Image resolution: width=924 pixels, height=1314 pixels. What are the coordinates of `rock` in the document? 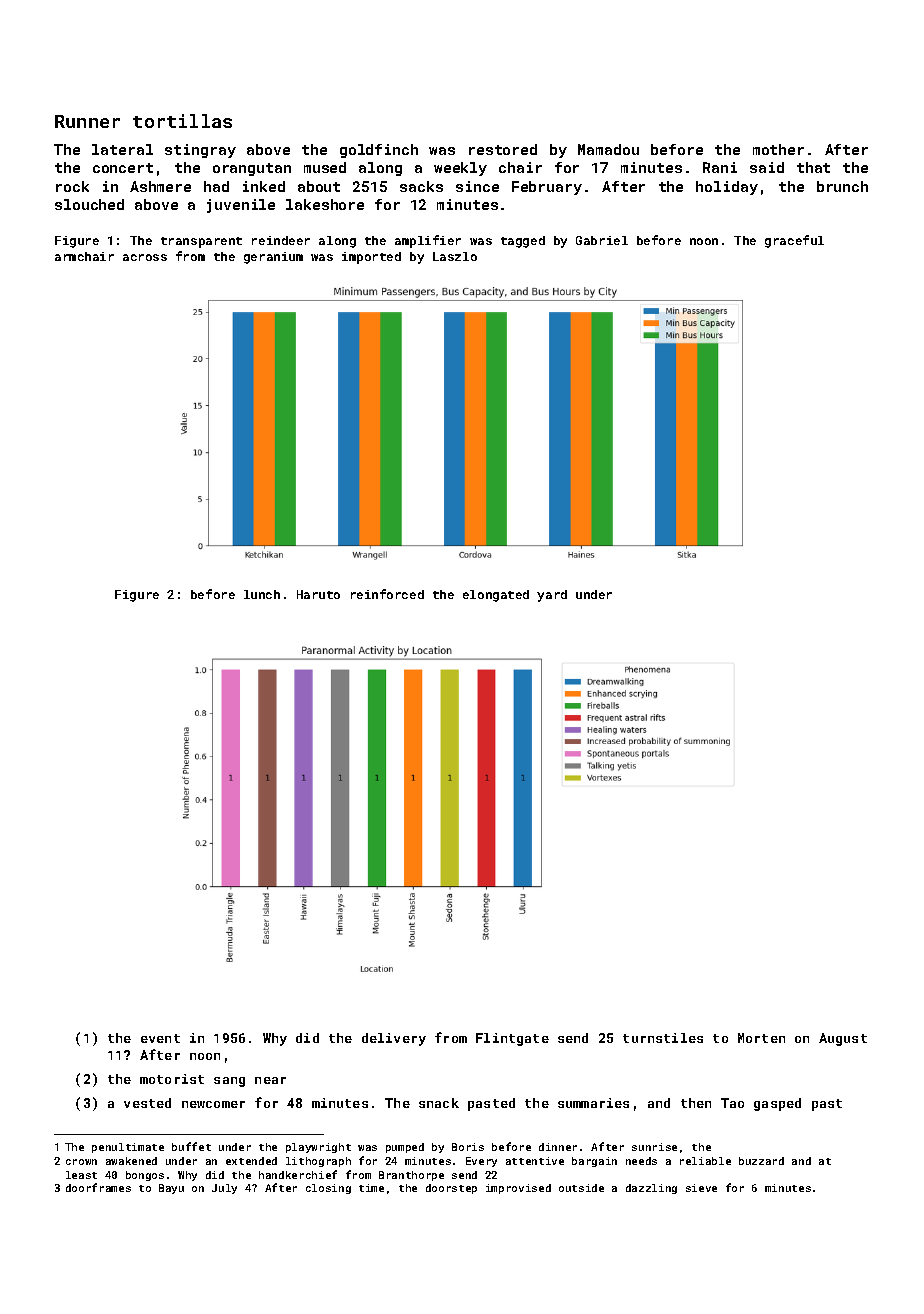 It's located at (72, 186).
